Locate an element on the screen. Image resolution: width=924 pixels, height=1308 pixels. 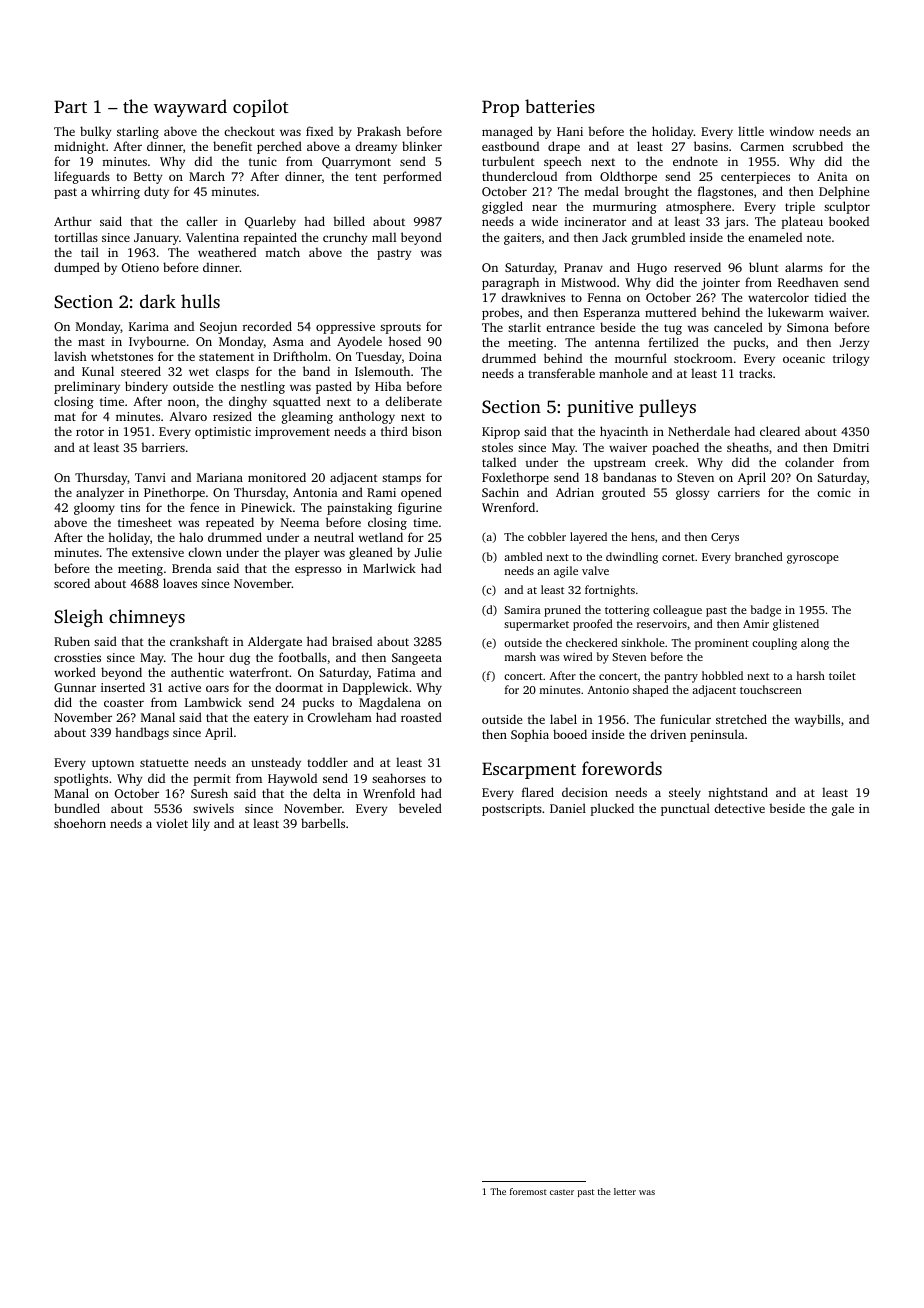
stoles is located at coordinates (497, 447).
